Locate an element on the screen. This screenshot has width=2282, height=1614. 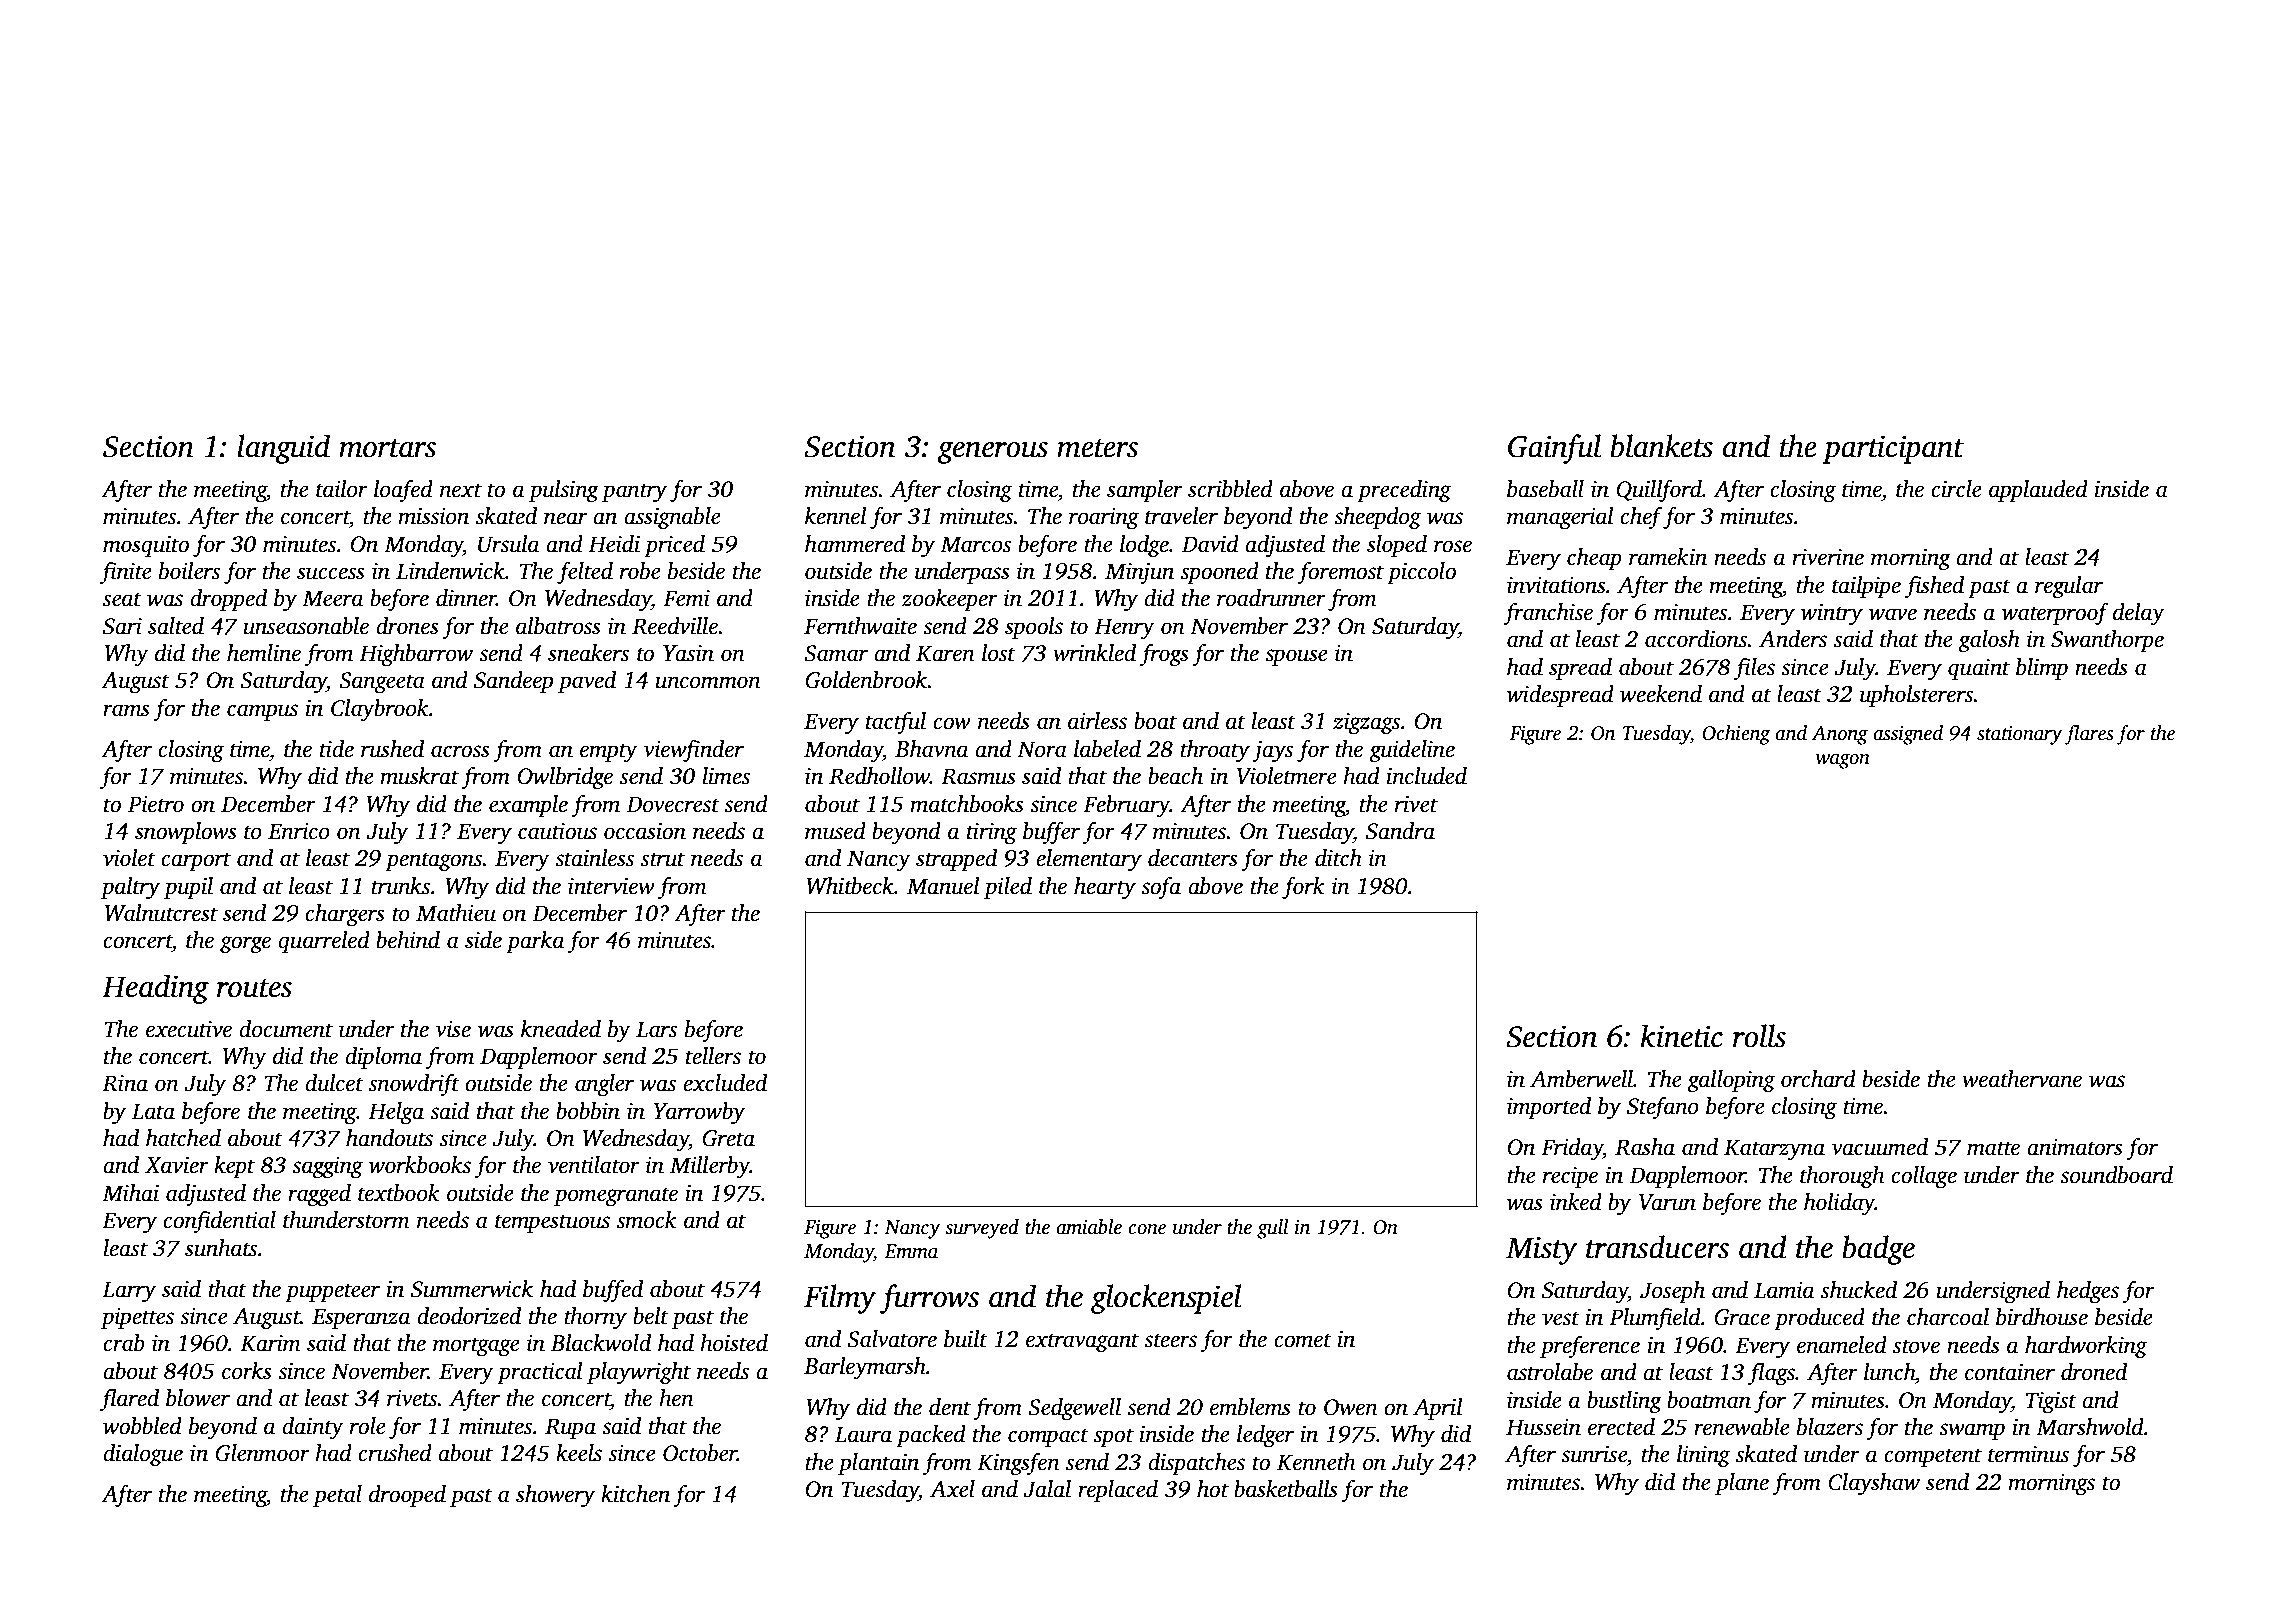
vise is located at coordinates (453, 1029).
